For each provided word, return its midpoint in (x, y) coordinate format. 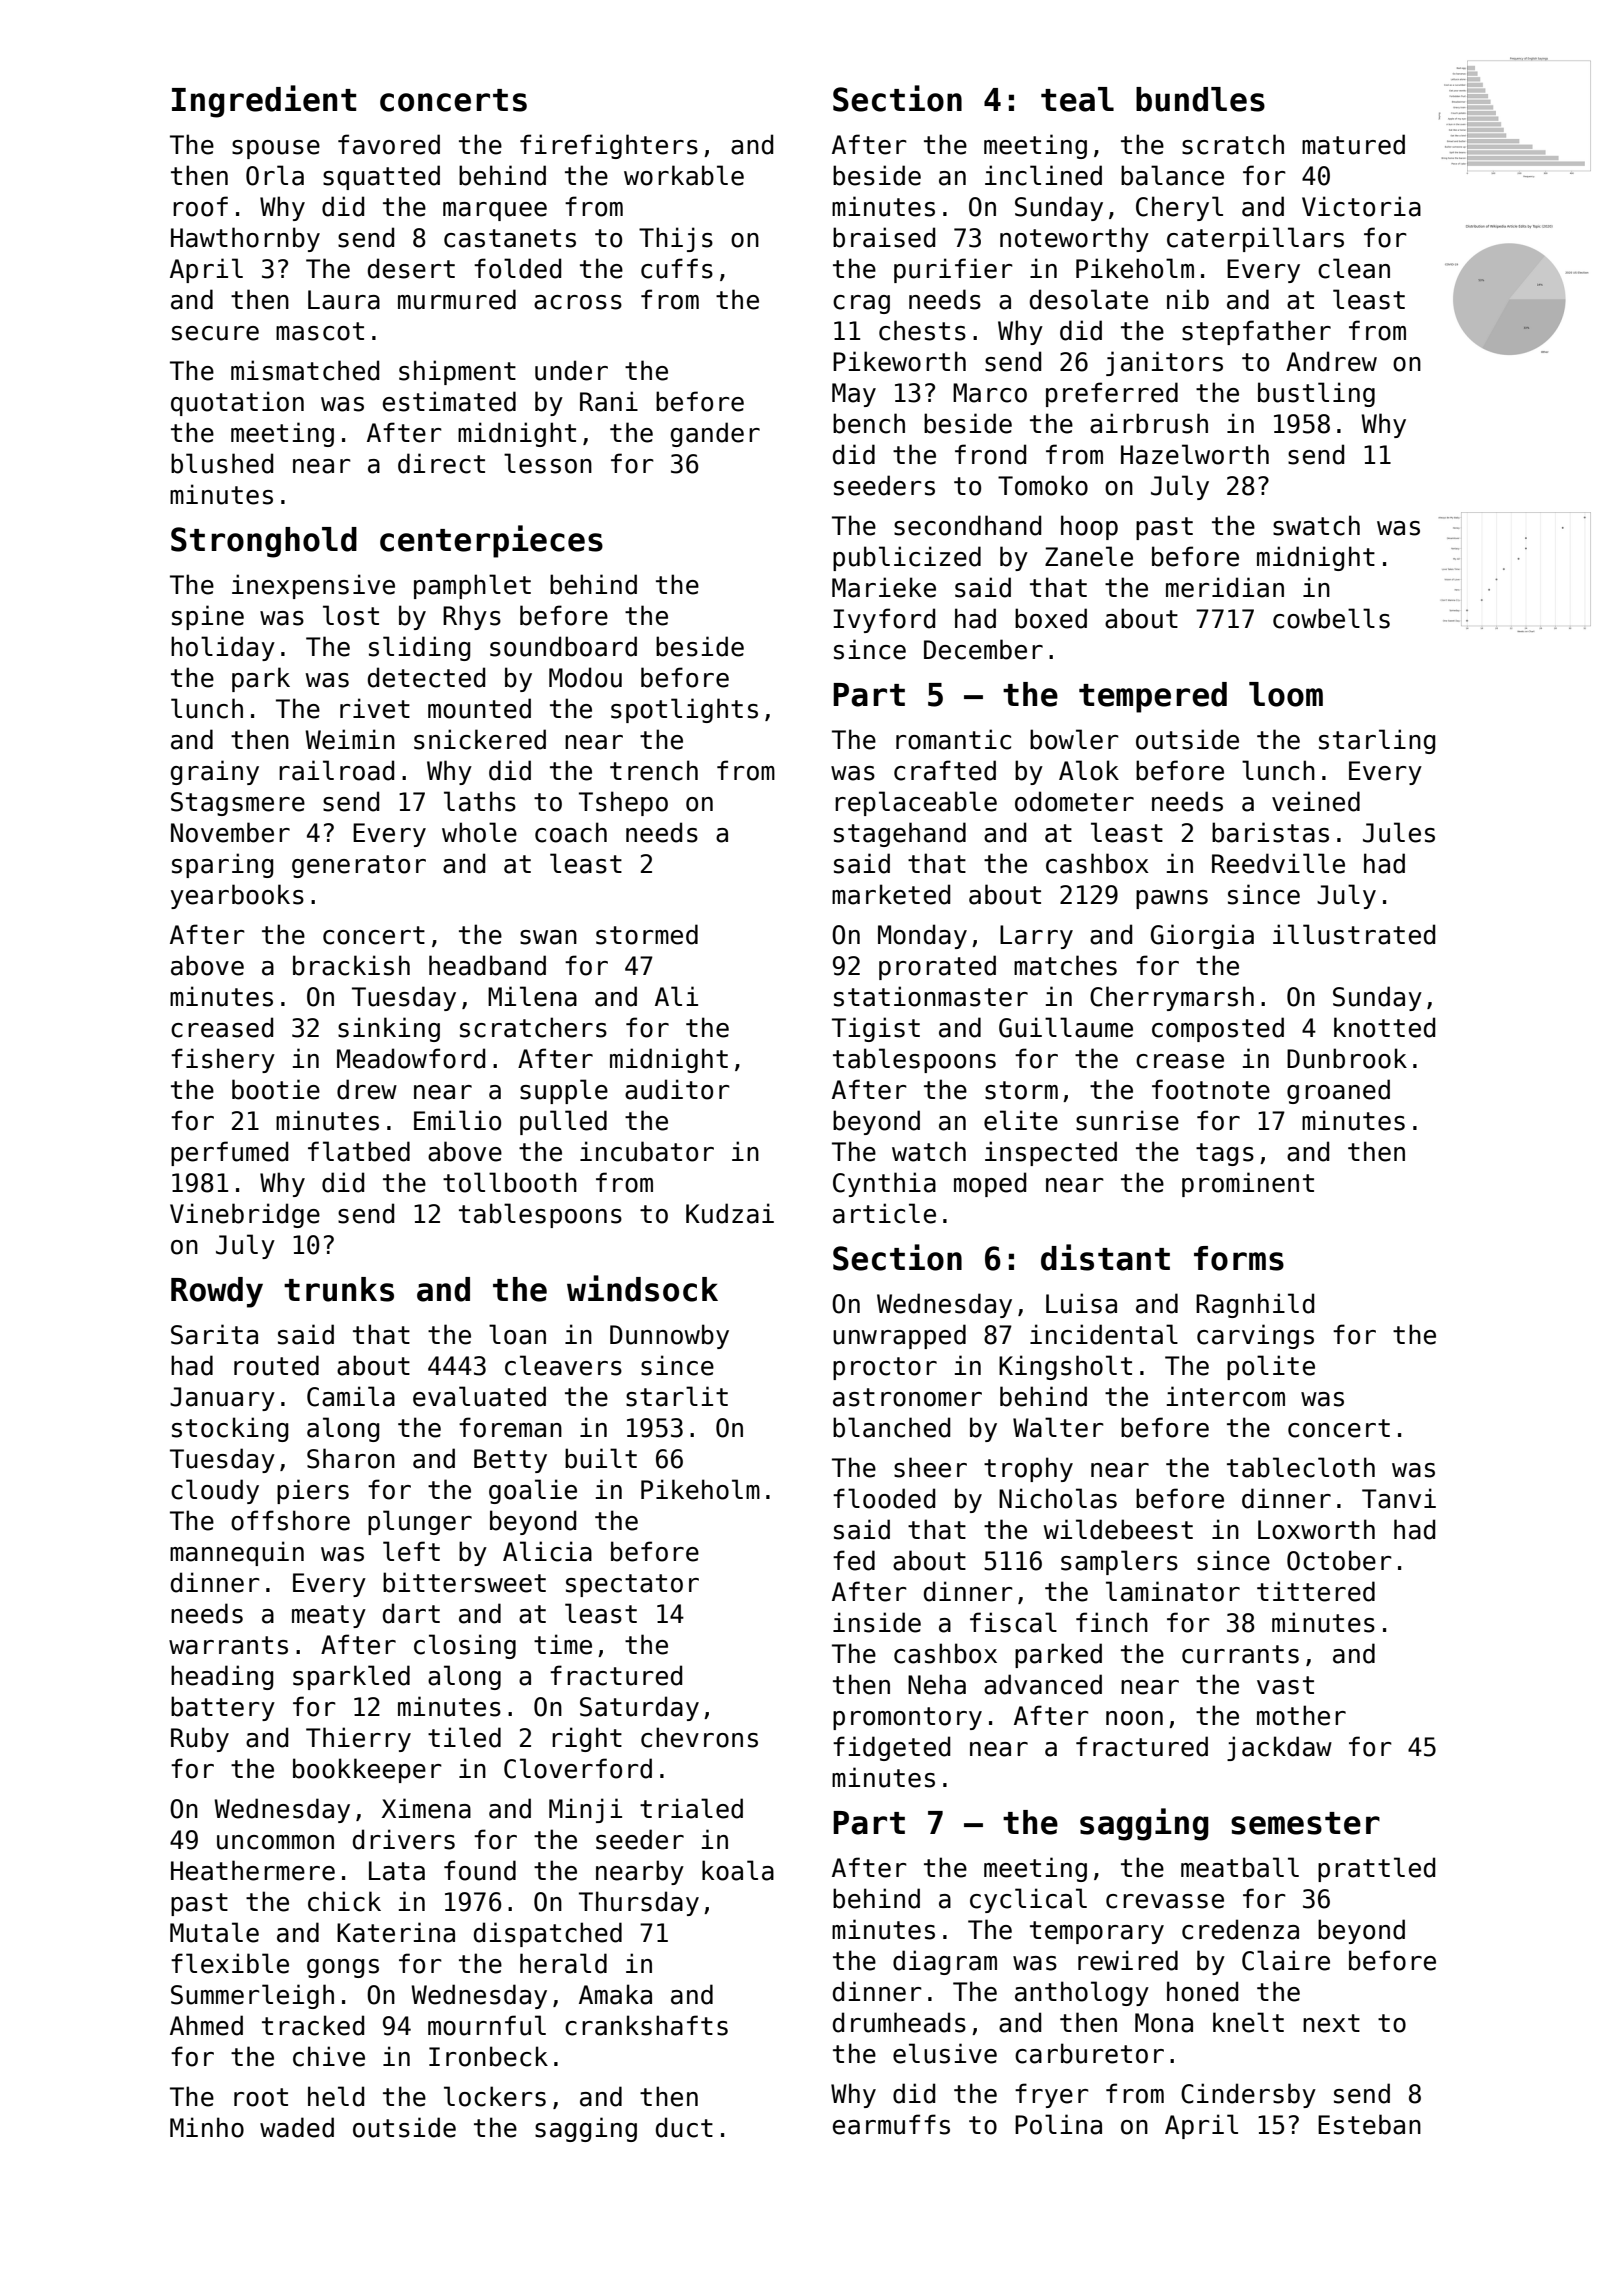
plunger (420, 1522)
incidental (1104, 1334)
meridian (1225, 587)
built (601, 1458)
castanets (510, 238)
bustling (1316, 394)
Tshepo (623, 803)
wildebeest (1118, 1529)
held (336, 2096)
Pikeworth (899, 361)
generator (359, 866)
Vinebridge (245, 1215)
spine (208, 617)
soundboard (563, 646)
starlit (677, 1396)
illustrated (1354, 934)
